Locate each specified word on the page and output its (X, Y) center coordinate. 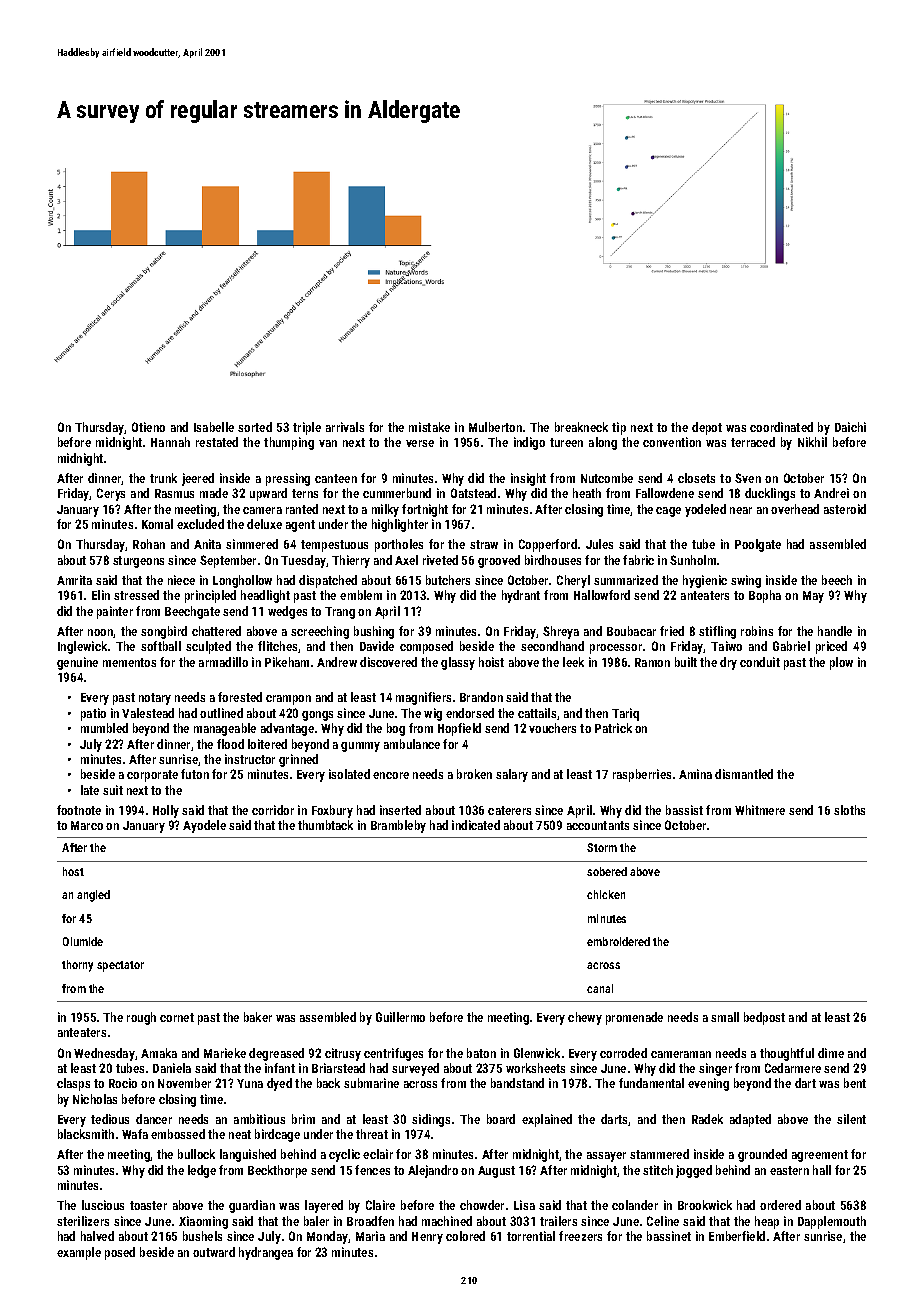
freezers (580, 1236)
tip (619, 428)
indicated (476, 825)
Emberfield (737, 1236)
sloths (849, 810)
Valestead (148, 713)
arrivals (345, 427)
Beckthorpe (277, 1171)
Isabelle (214, 427)
